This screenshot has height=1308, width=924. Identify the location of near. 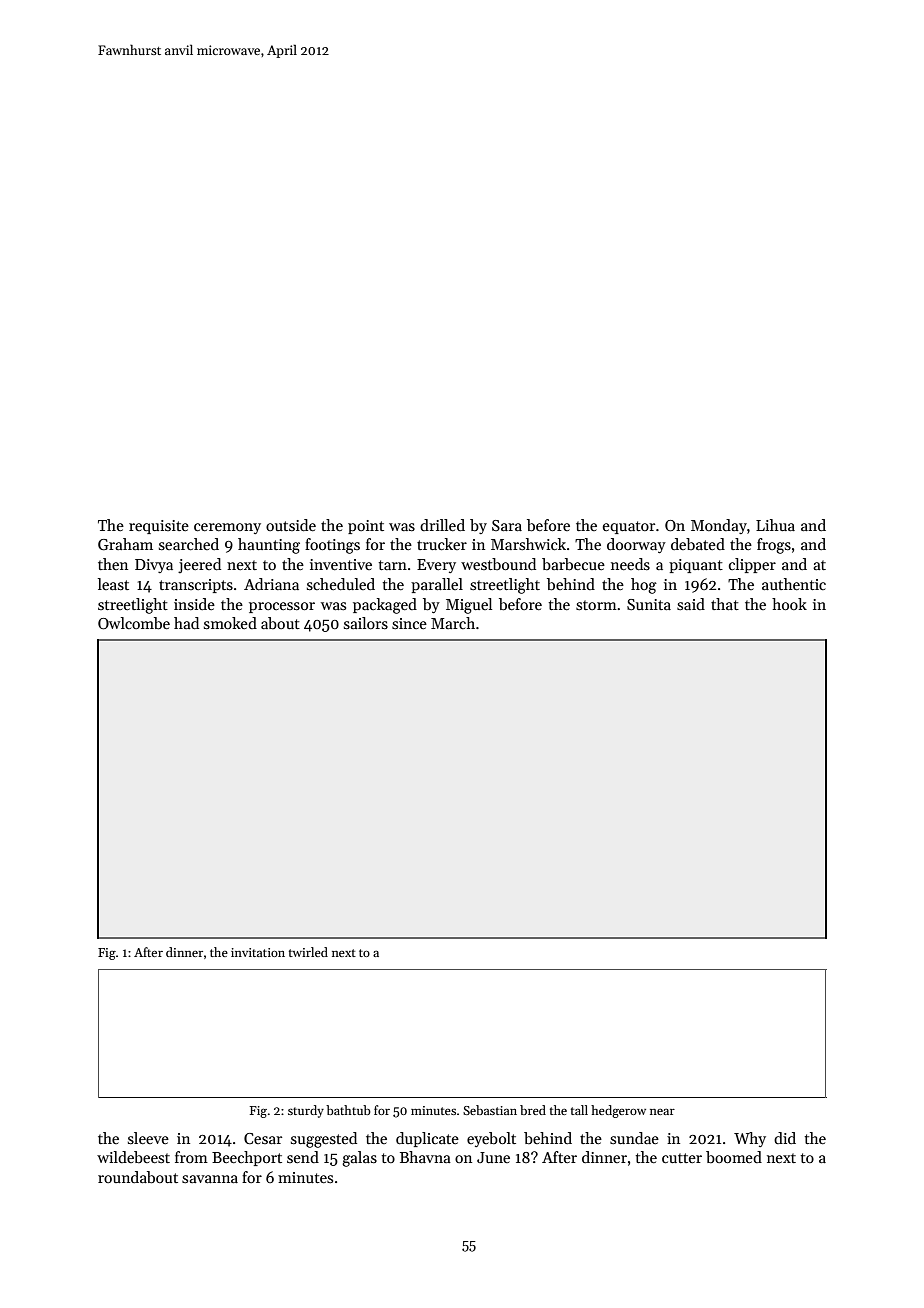
(662, 1111).
